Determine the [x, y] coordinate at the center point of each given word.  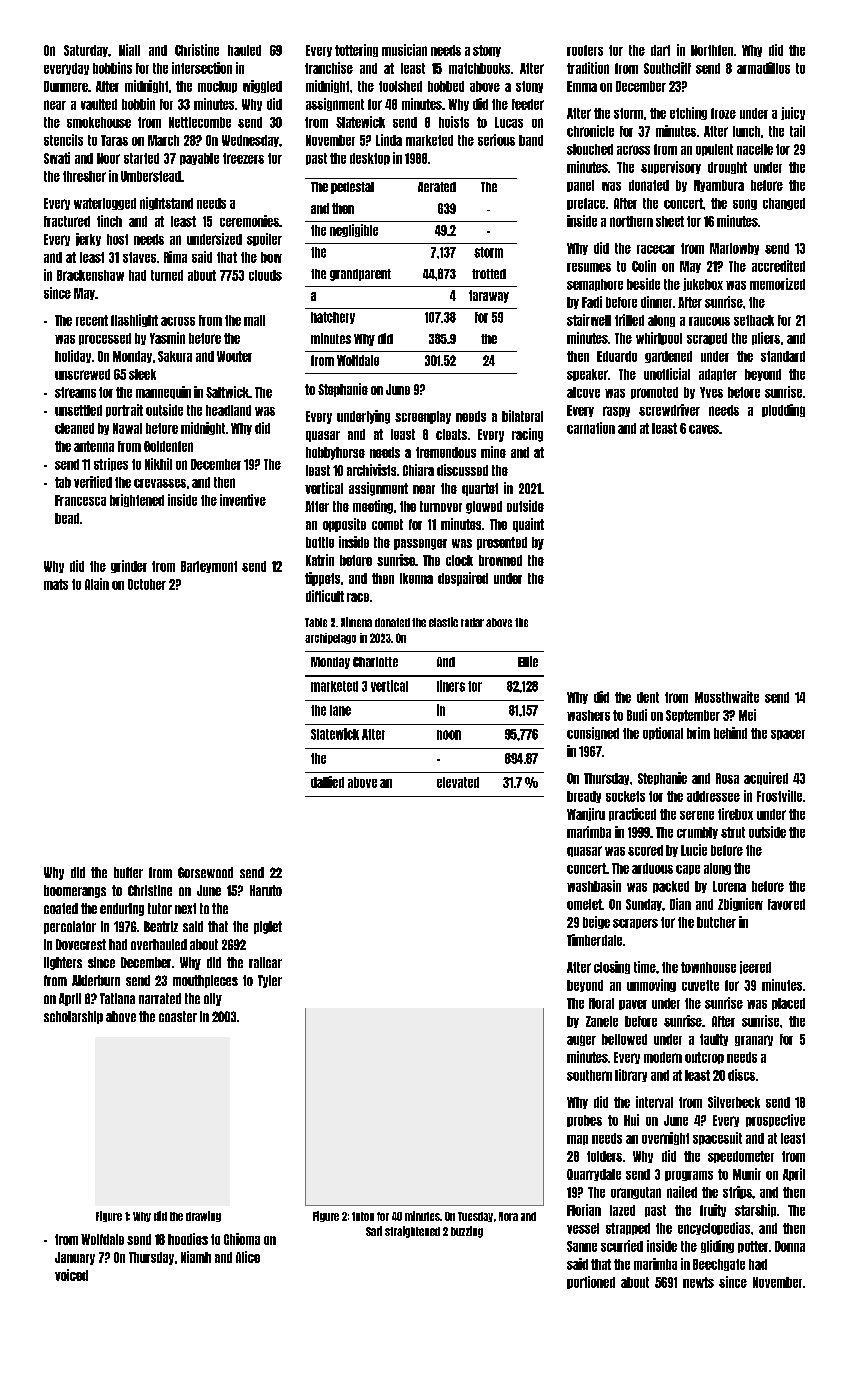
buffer [128, 872]
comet [387, 524]
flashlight [134, 320]
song [745, 204]
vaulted [99, 104]
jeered [755, 967]
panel [580, 186]
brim [698, 733]
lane [340, 710]
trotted [489, 274]
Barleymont [209, 567]
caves [704, 429]
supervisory [671, 167]
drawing [203, 1216]
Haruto [266, 890]
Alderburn [96, 980]
